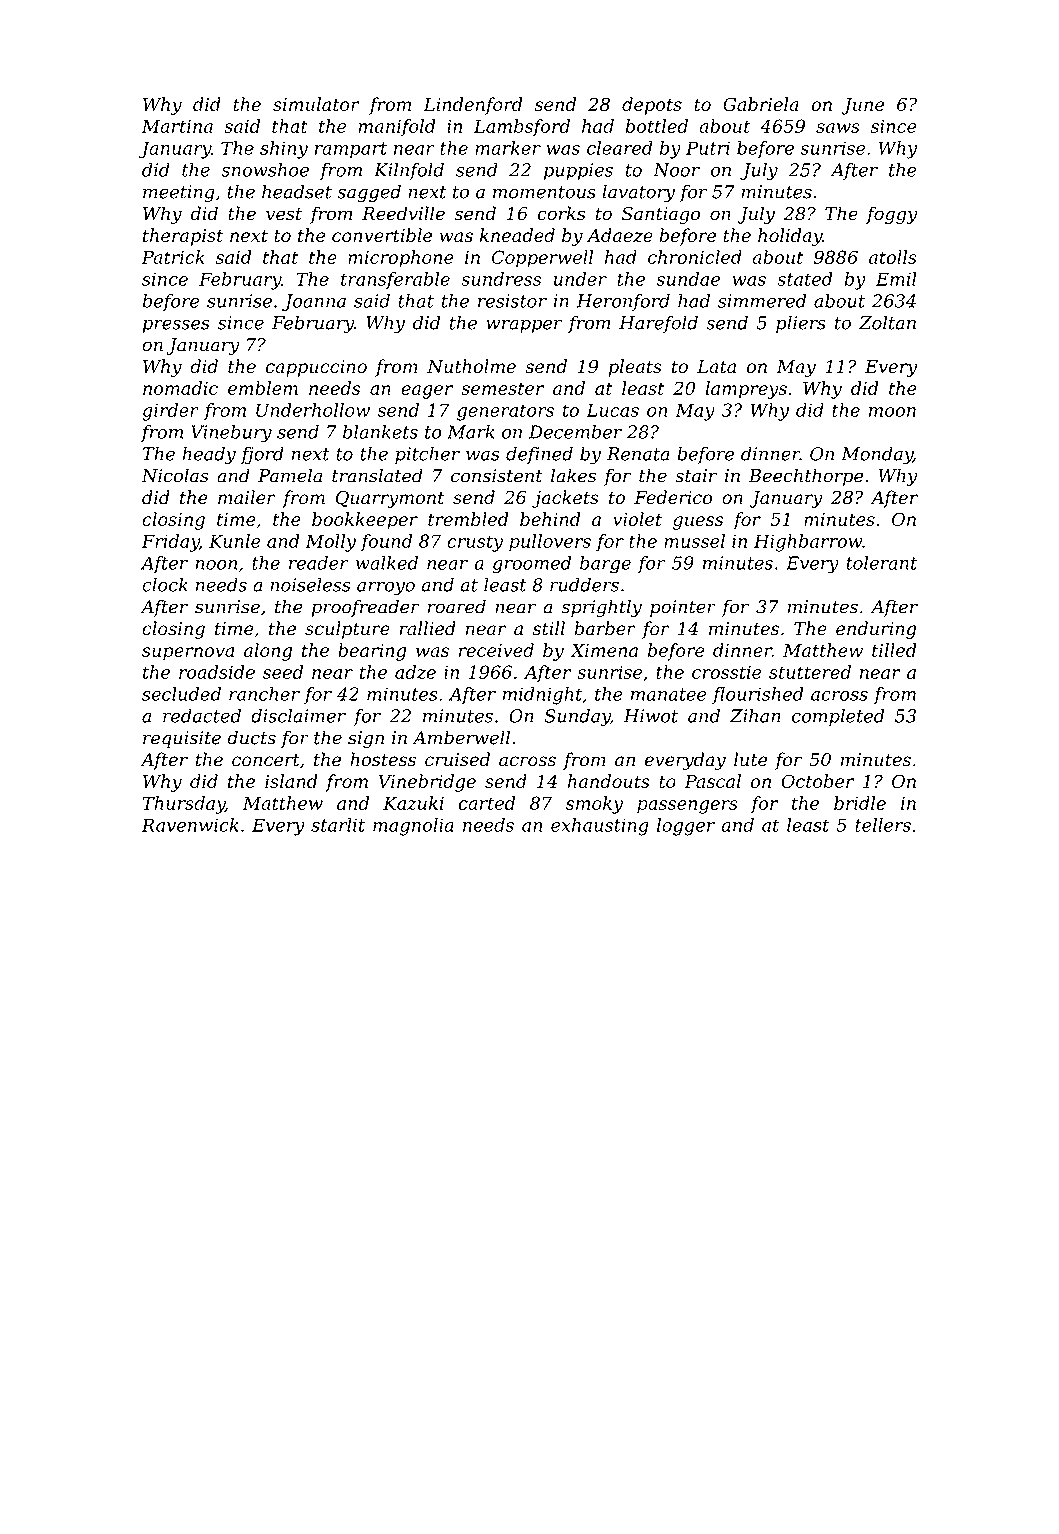 The height and width of the screenshot is (1534, 1059). Describe the element at coordinates (761, 104) in the screenshot. I see `Gabriela` at that location.
